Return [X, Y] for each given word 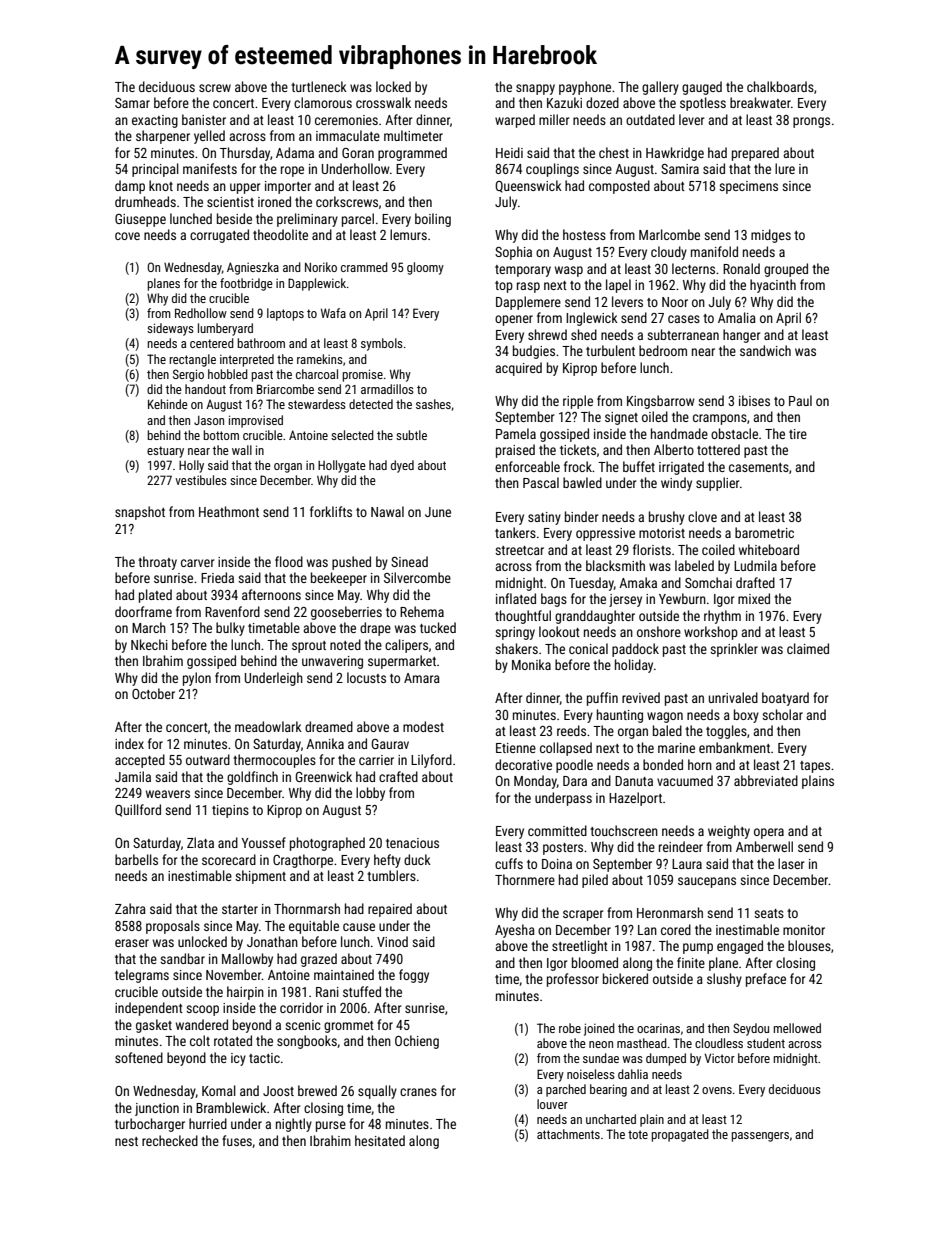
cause [359, 927]
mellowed [797, 1028]
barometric [764, 532]
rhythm [722, 617]
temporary [523, 271]
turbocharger [150, 1125]
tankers [515, 532]
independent [149, 1009]
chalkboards [780, 86]
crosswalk [383, 102]
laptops [285, 314]
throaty [157, 563]
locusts [366, 677]
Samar [132, 103]
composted [619, 187]
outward [208, 759]
